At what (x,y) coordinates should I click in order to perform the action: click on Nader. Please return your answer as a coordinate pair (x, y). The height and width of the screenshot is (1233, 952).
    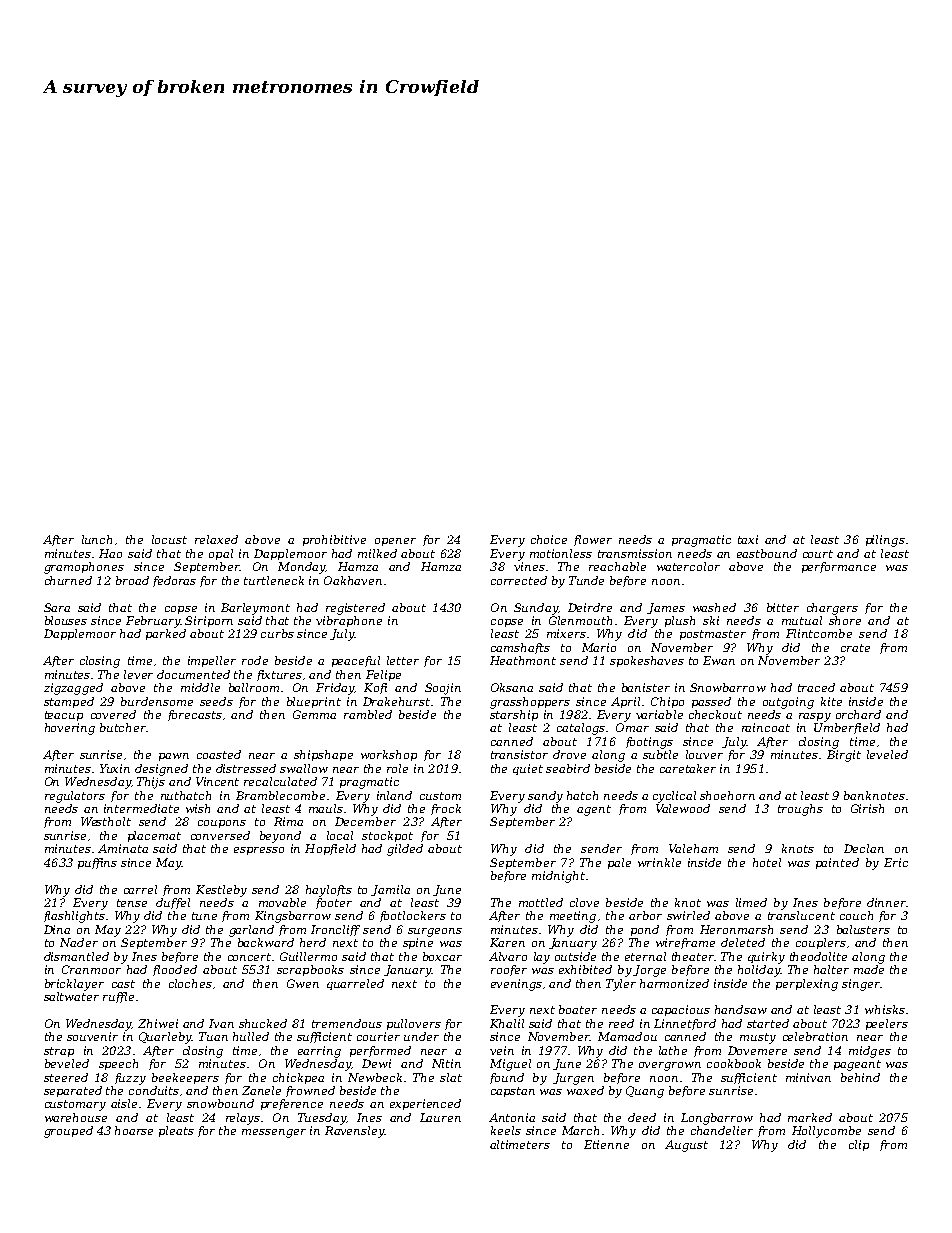
    Looking at the image, I should click on (79, 942).
